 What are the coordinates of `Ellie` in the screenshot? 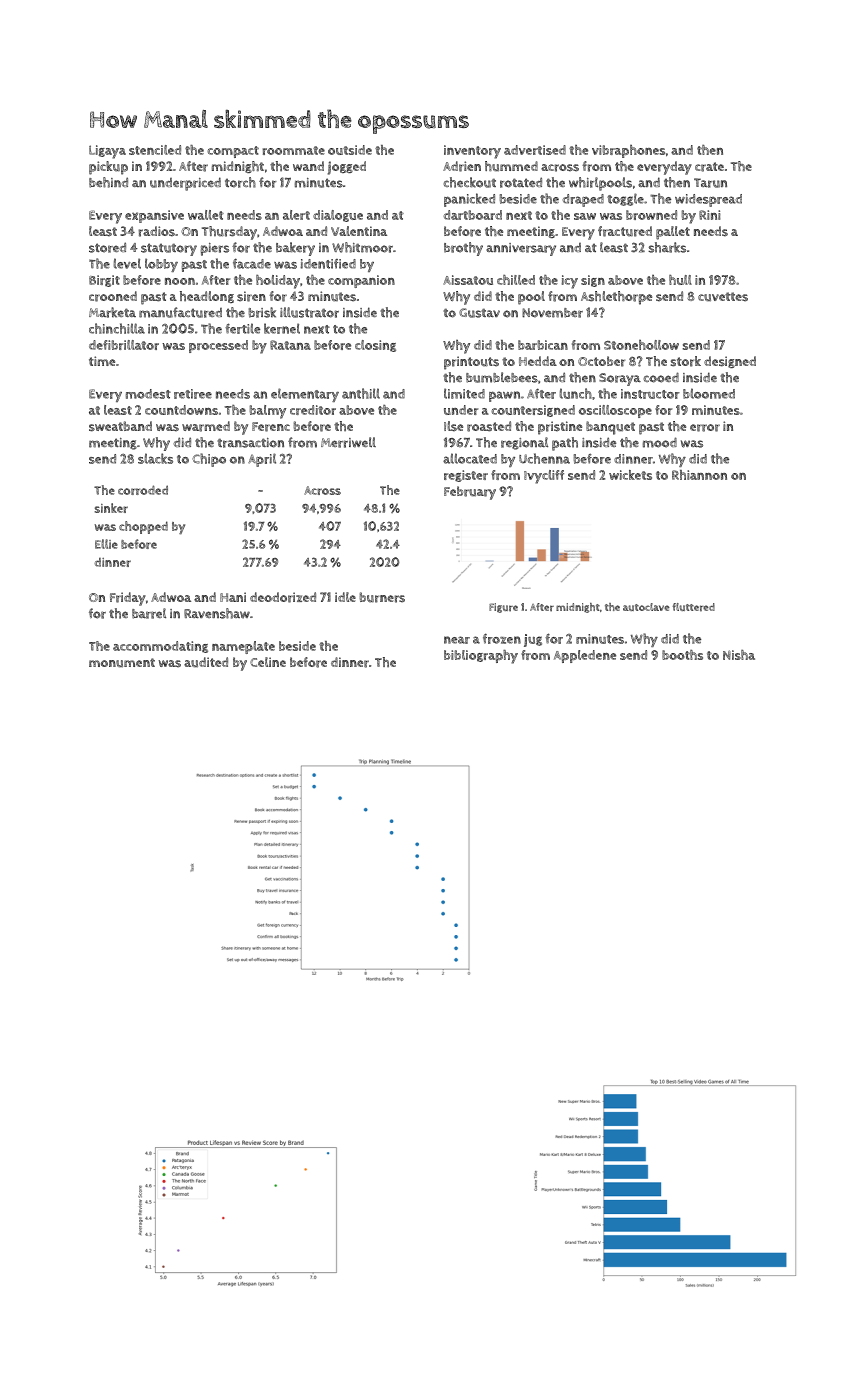 It's located at (106, 544).
